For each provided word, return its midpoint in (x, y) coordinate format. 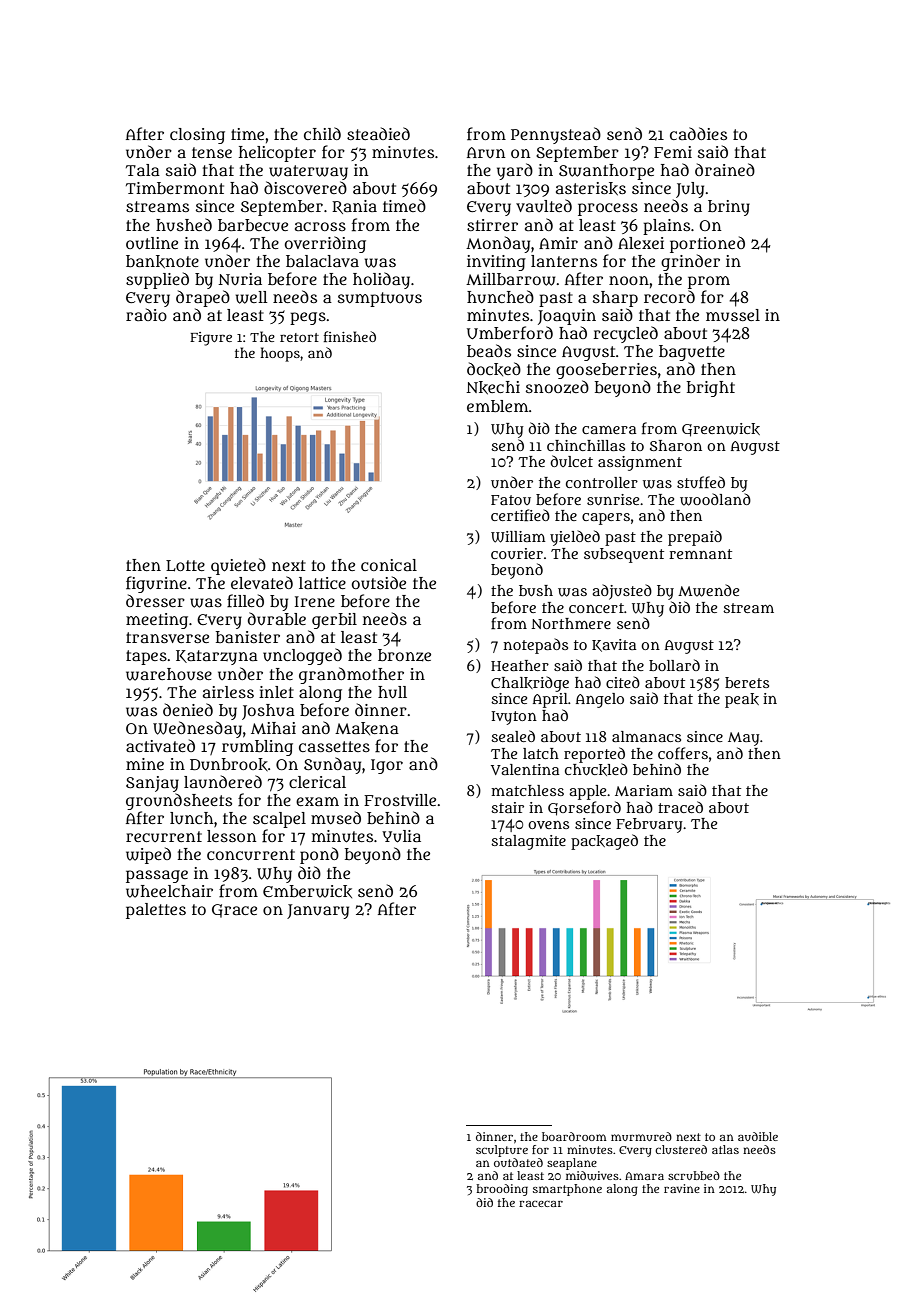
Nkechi (493, 388)
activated (160, 745)
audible (758, 1136)
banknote (162, 262)
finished (350, 336)
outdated (518, 1162)
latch (541, 753)
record (669, 296)
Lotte (185, 566)
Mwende (708, 590)
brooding (502, 1190)
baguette (692, 353)
